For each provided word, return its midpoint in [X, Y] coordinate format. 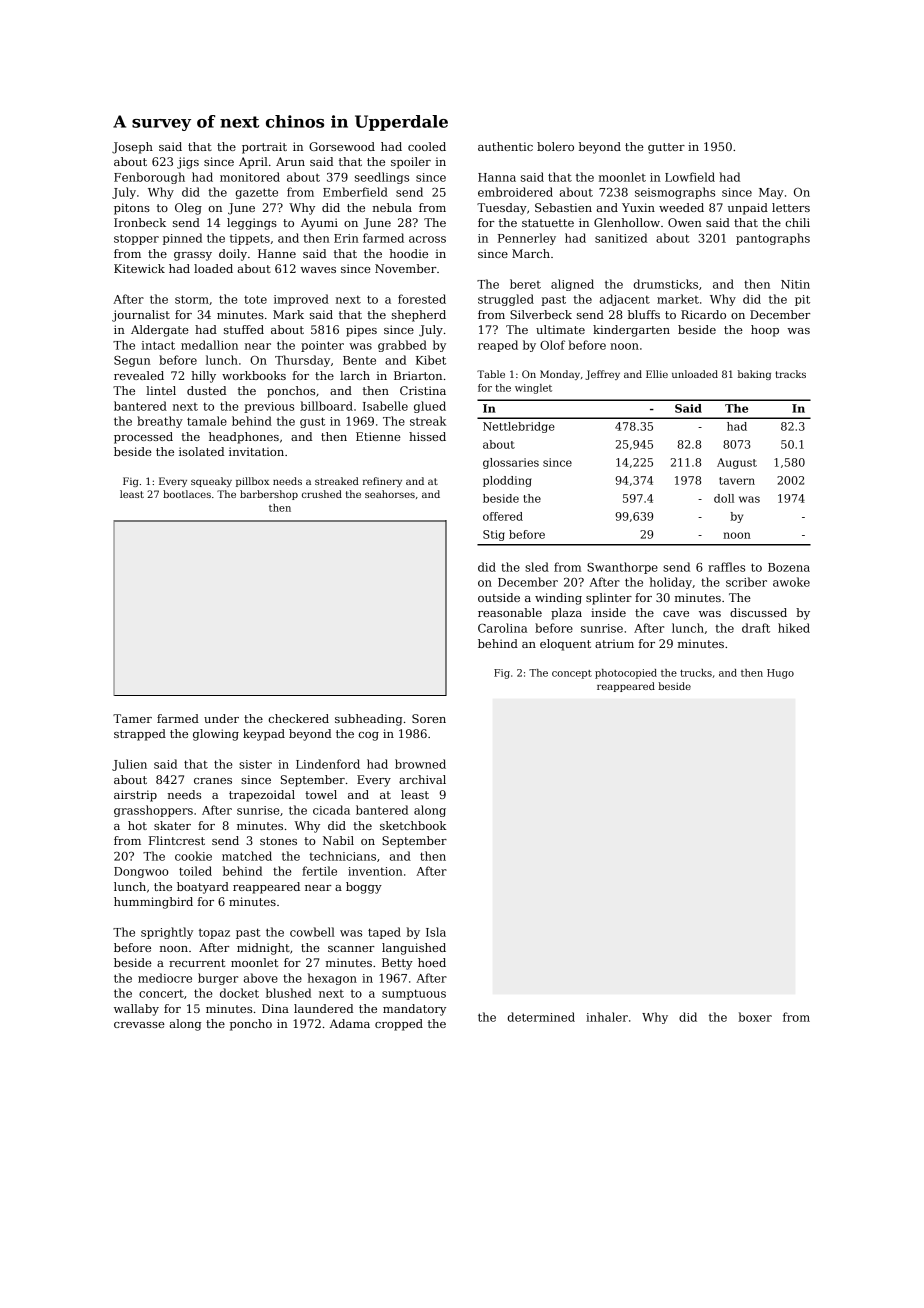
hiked [794, 628]
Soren [429, 718]
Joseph [132, 148]
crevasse [139, 1025]
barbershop [269, 495]
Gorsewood [342, 146]
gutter [666, 148]
